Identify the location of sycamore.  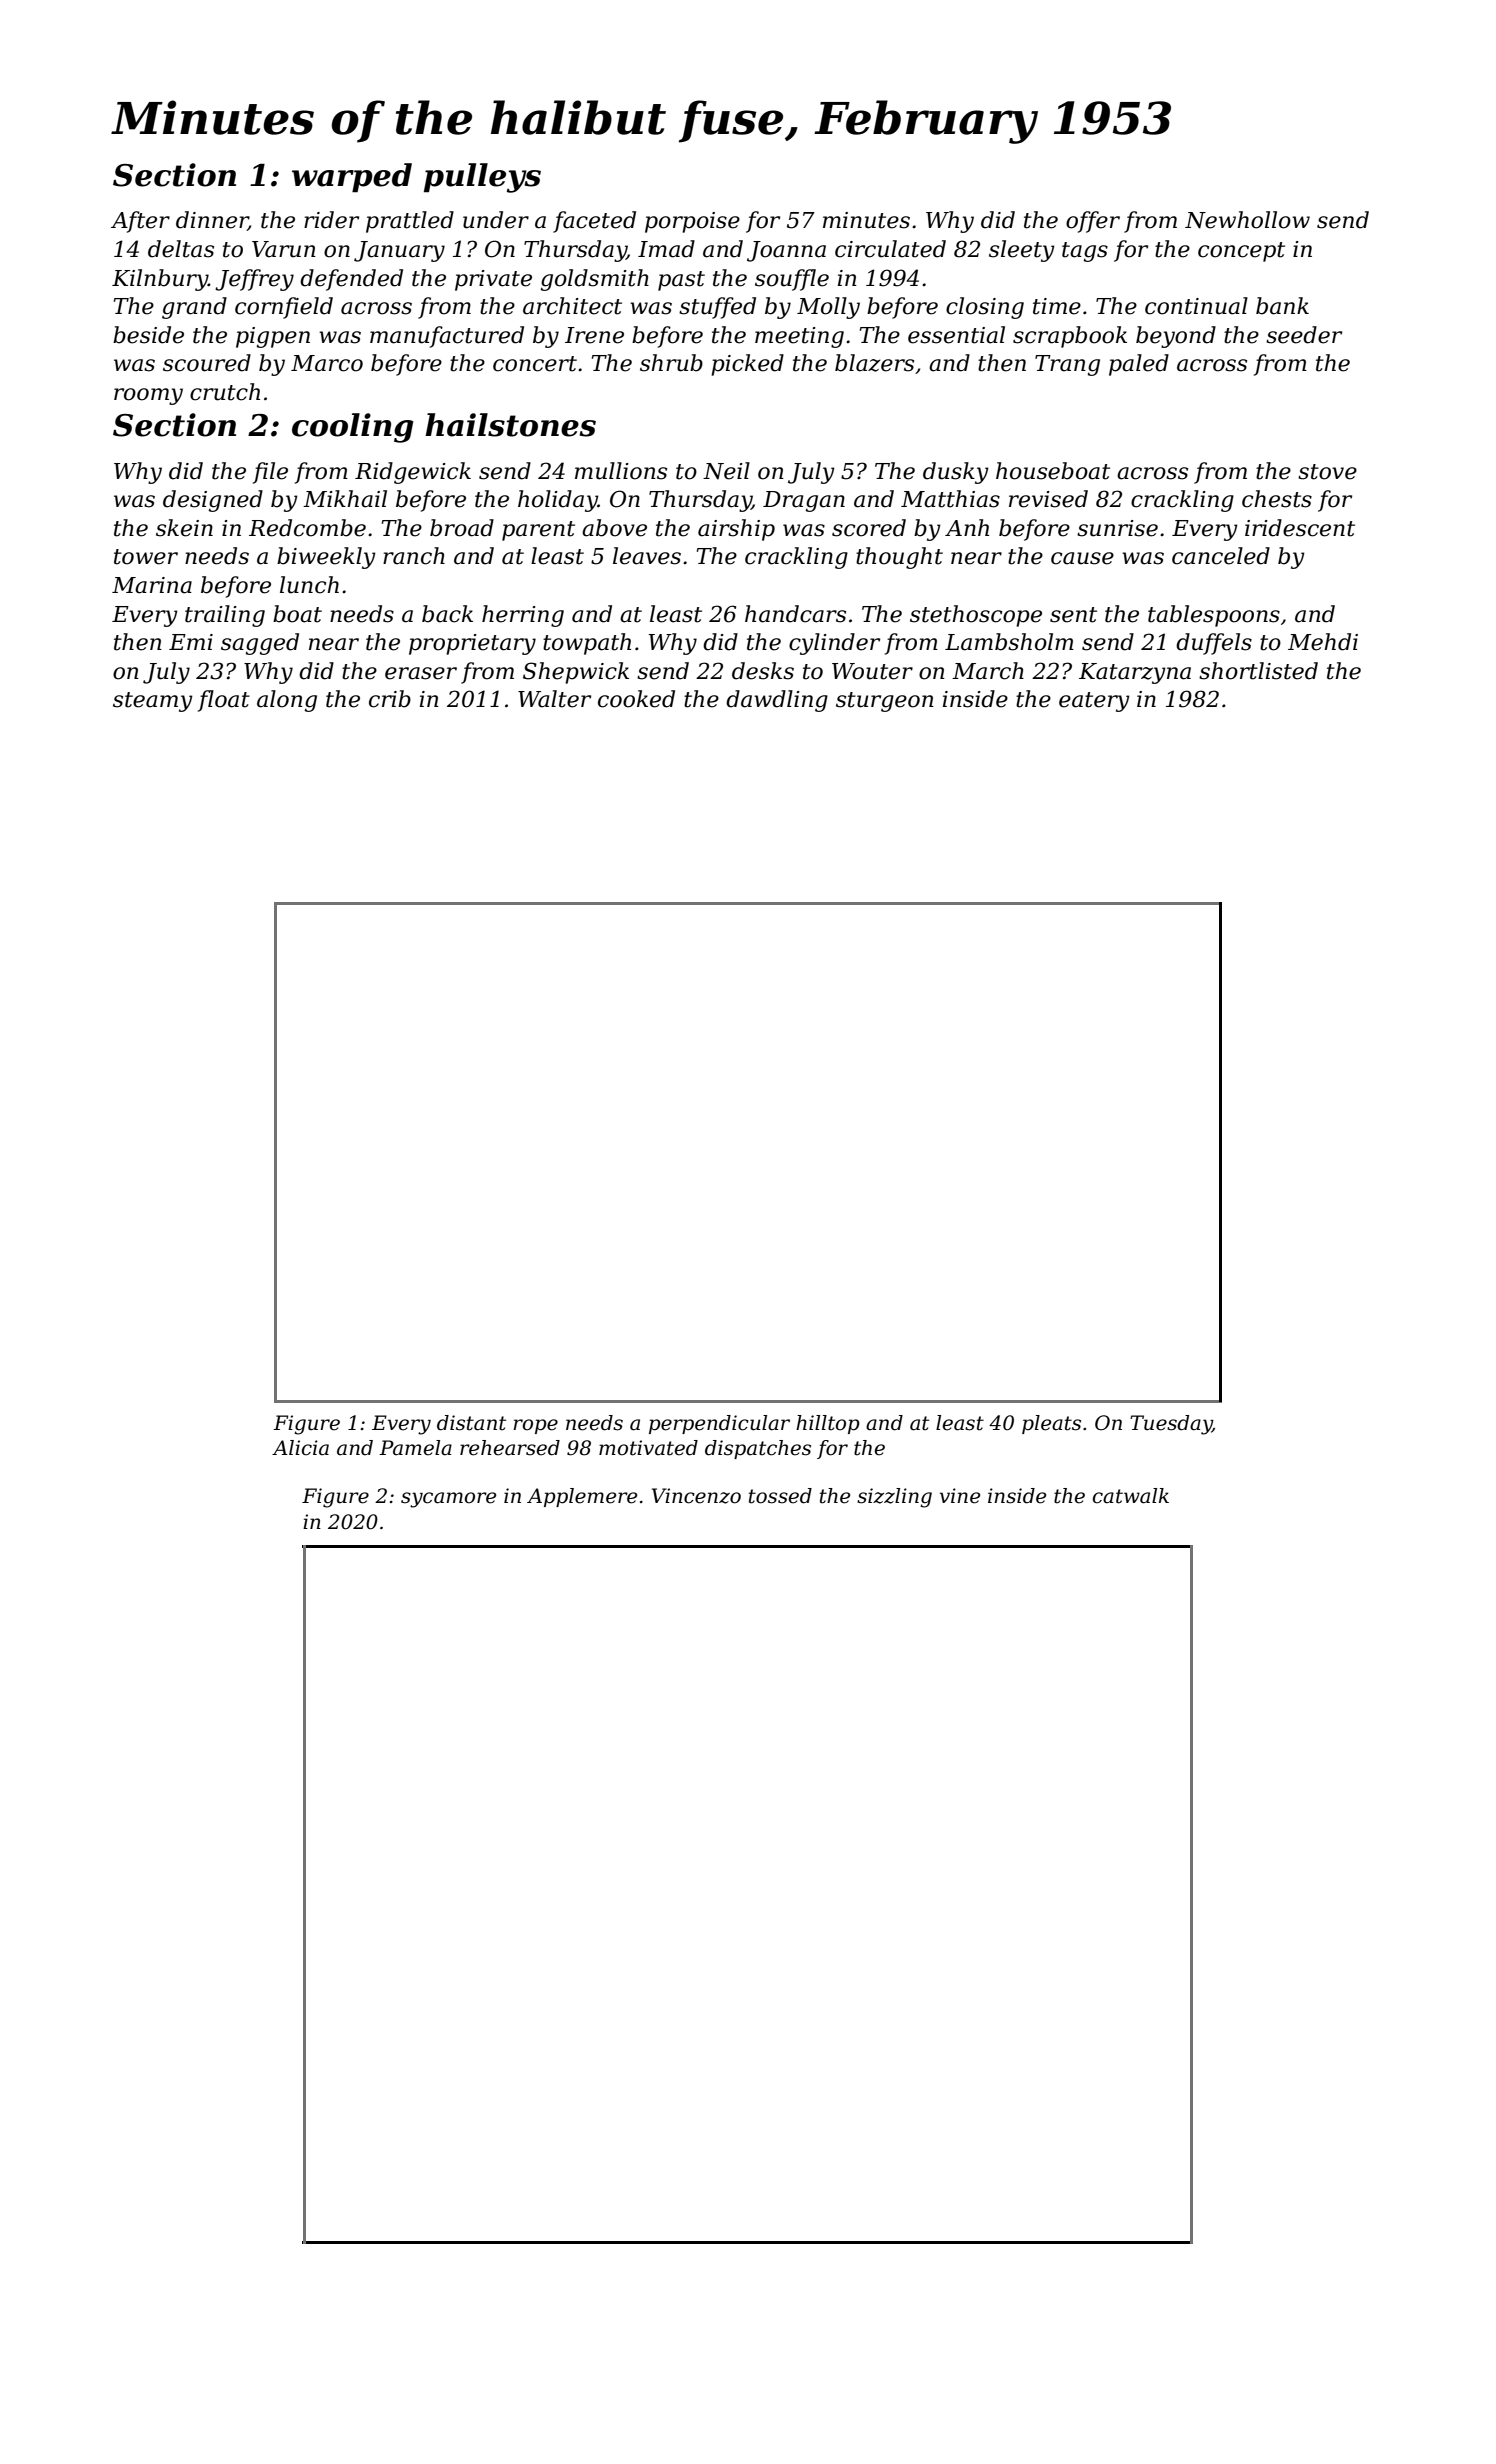
(448, 1500).
